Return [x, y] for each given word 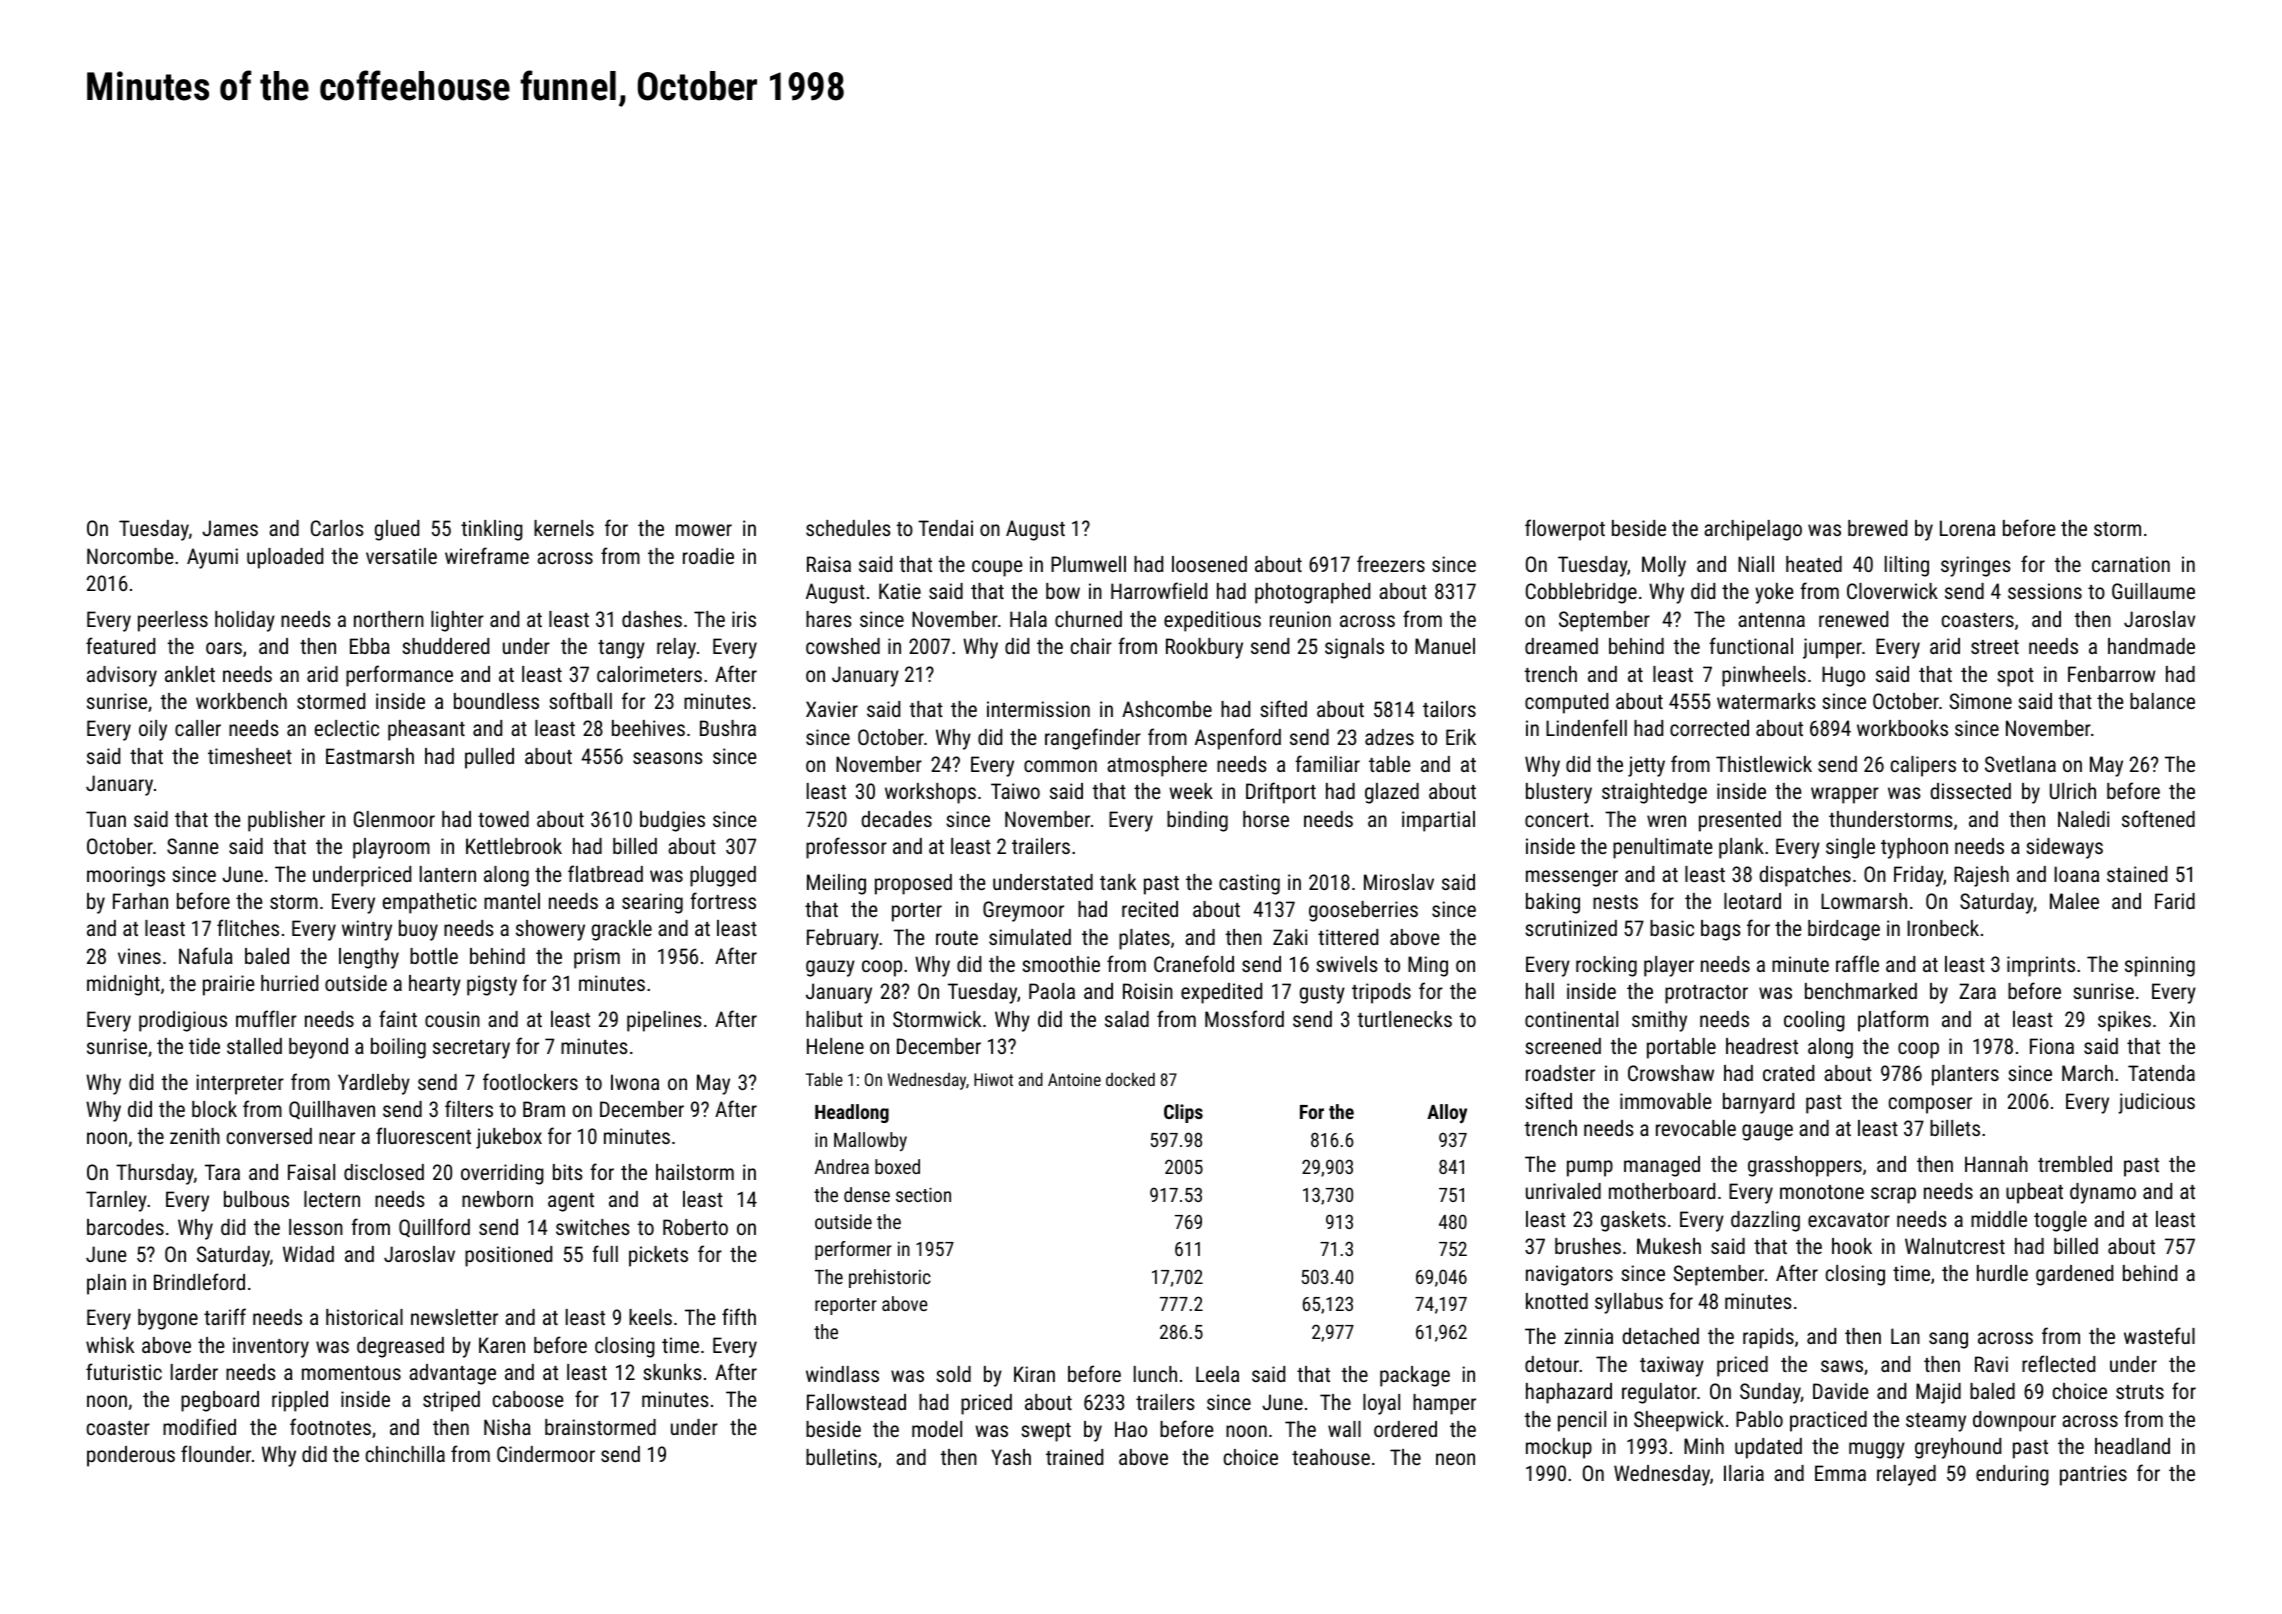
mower [704, 530]
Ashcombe [1167, 709]
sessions [2045, 591]
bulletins [841, 1457]
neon [1455, 1459]
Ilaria [1744, 1473]
